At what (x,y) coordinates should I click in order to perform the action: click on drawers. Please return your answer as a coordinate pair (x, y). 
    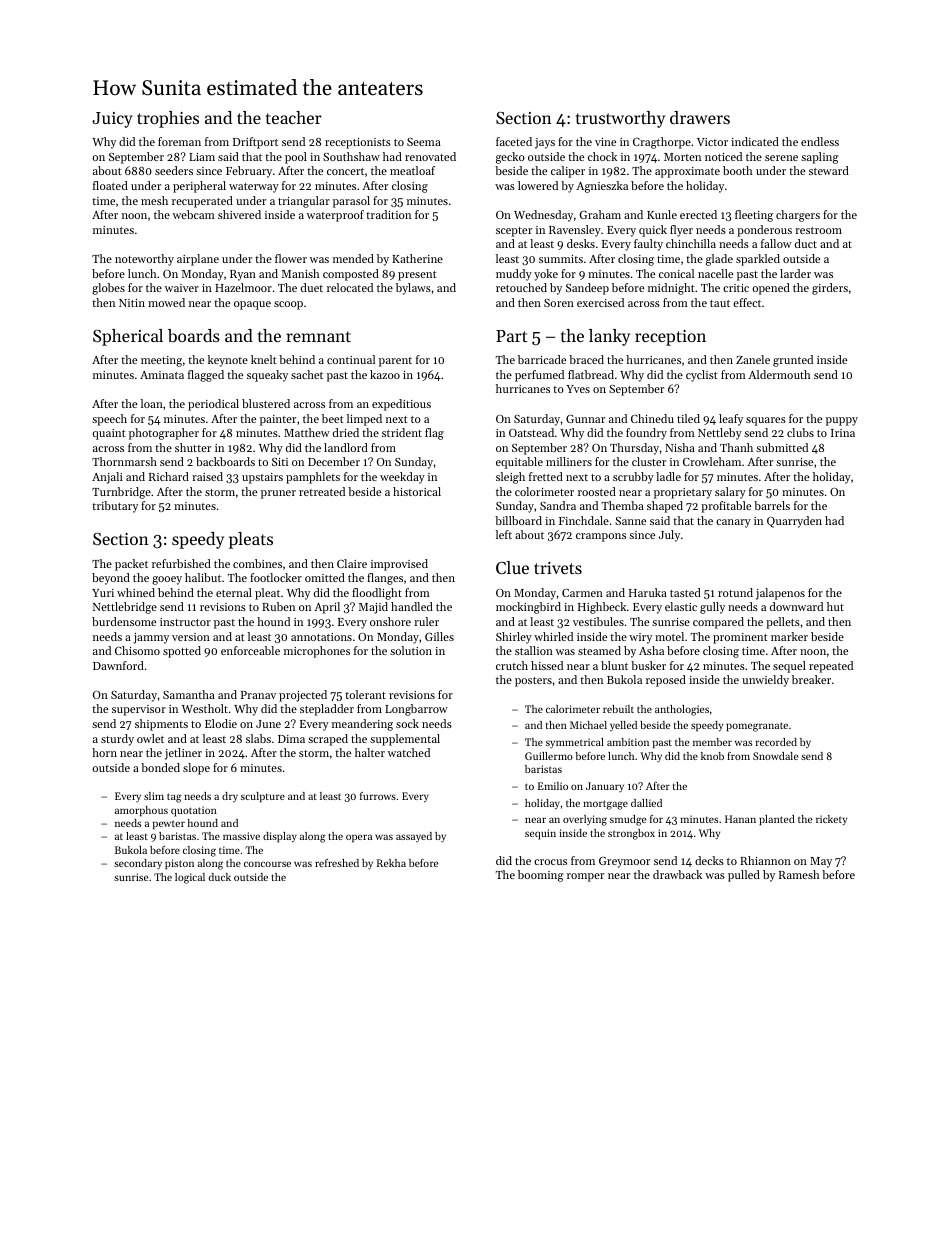
    Looking at the image, I should click on (700, 117).
